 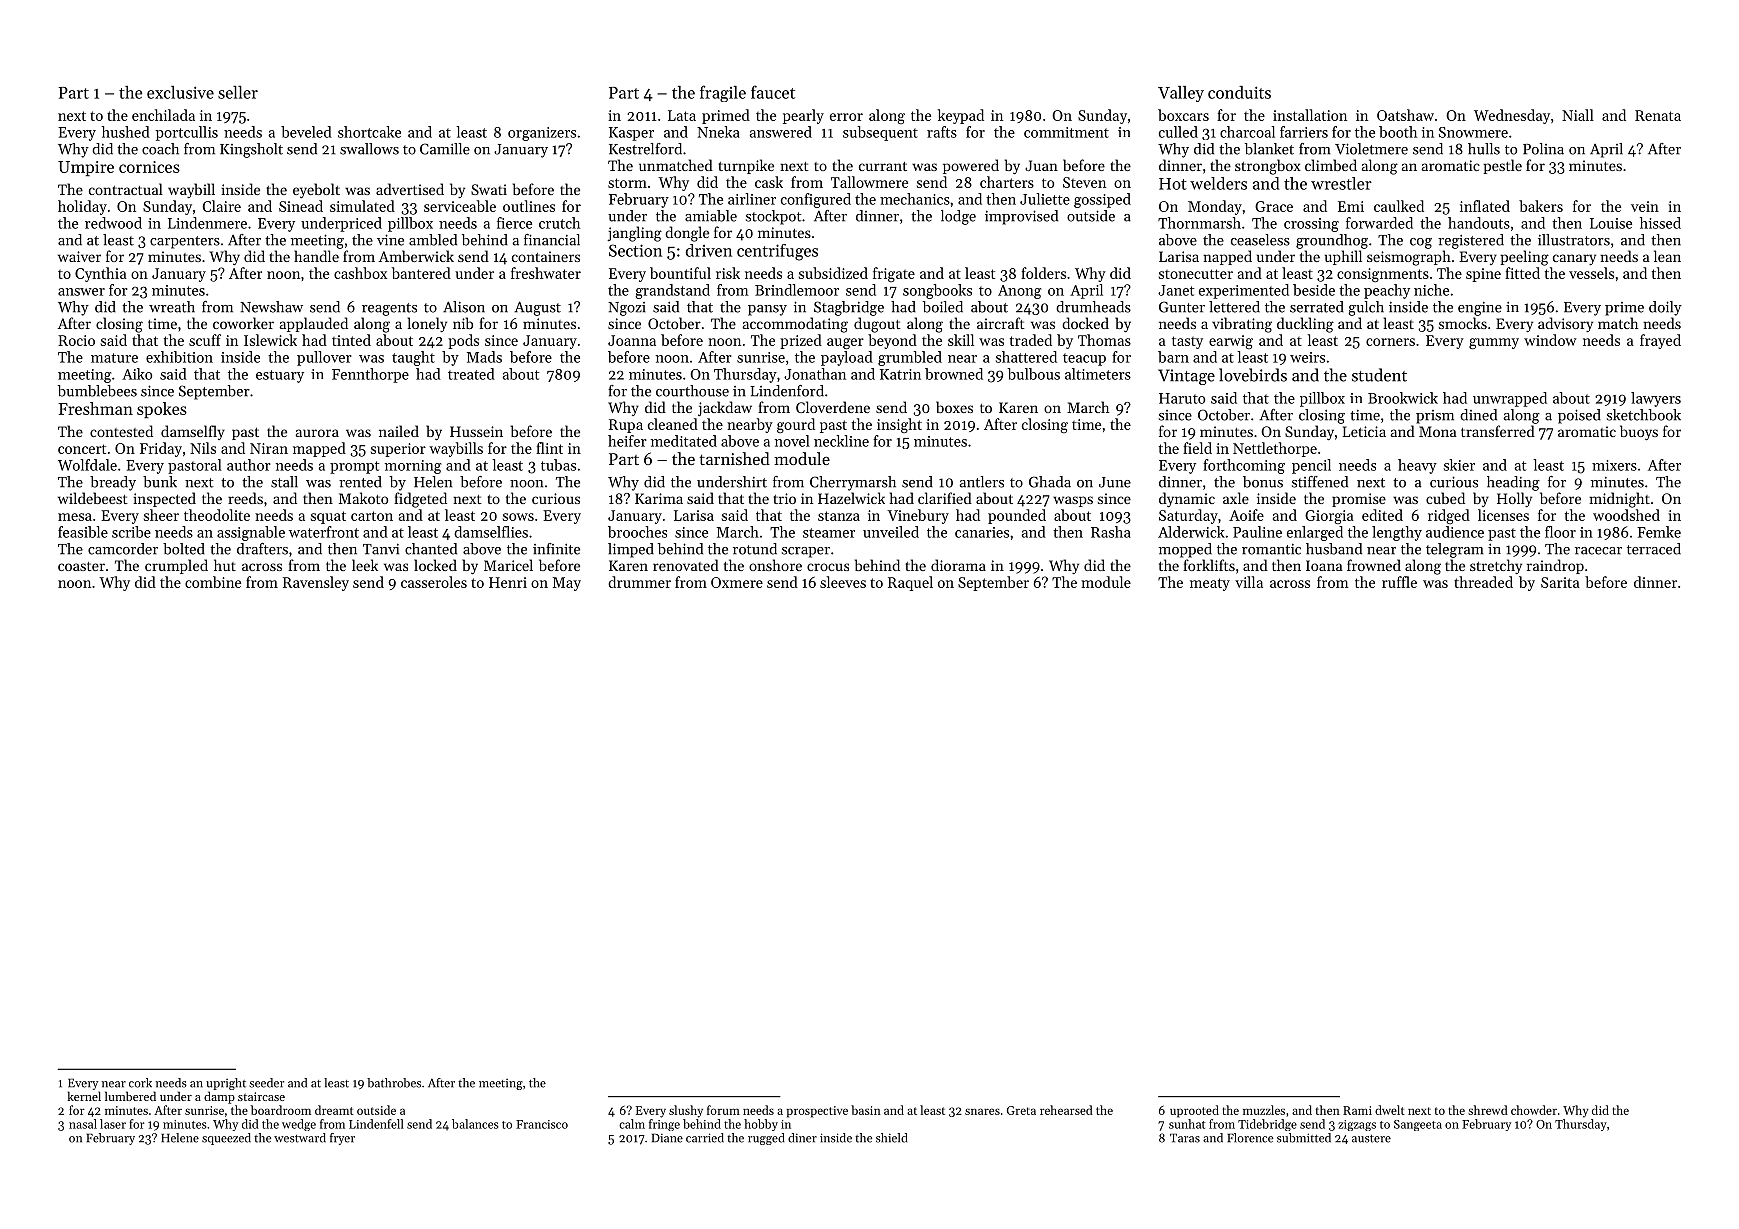 What do you see at coordinates (1181, 94) in the screenshot?
I see `Valley` at bounding box center [1181, 94].
